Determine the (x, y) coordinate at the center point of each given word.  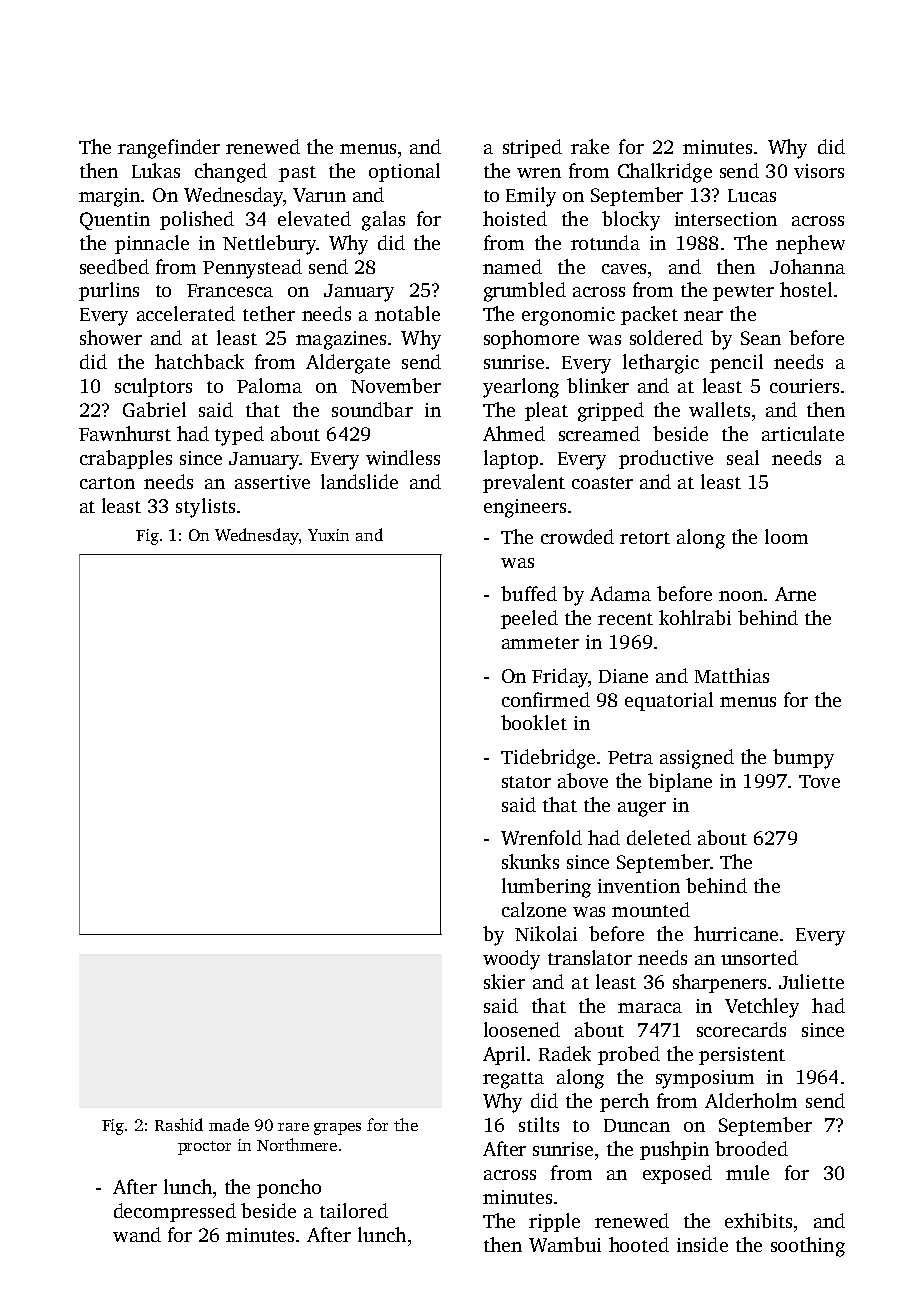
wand (137, 1234)
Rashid (179, 1124)
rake (590, 146)
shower (111, 337)
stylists (205, 508)
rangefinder (169, 149)
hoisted (515, 218)
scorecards (741, 1029)
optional (404, 172)
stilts (539, 1124)
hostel (806, 289)
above (583, 780)
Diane (623, 676)
